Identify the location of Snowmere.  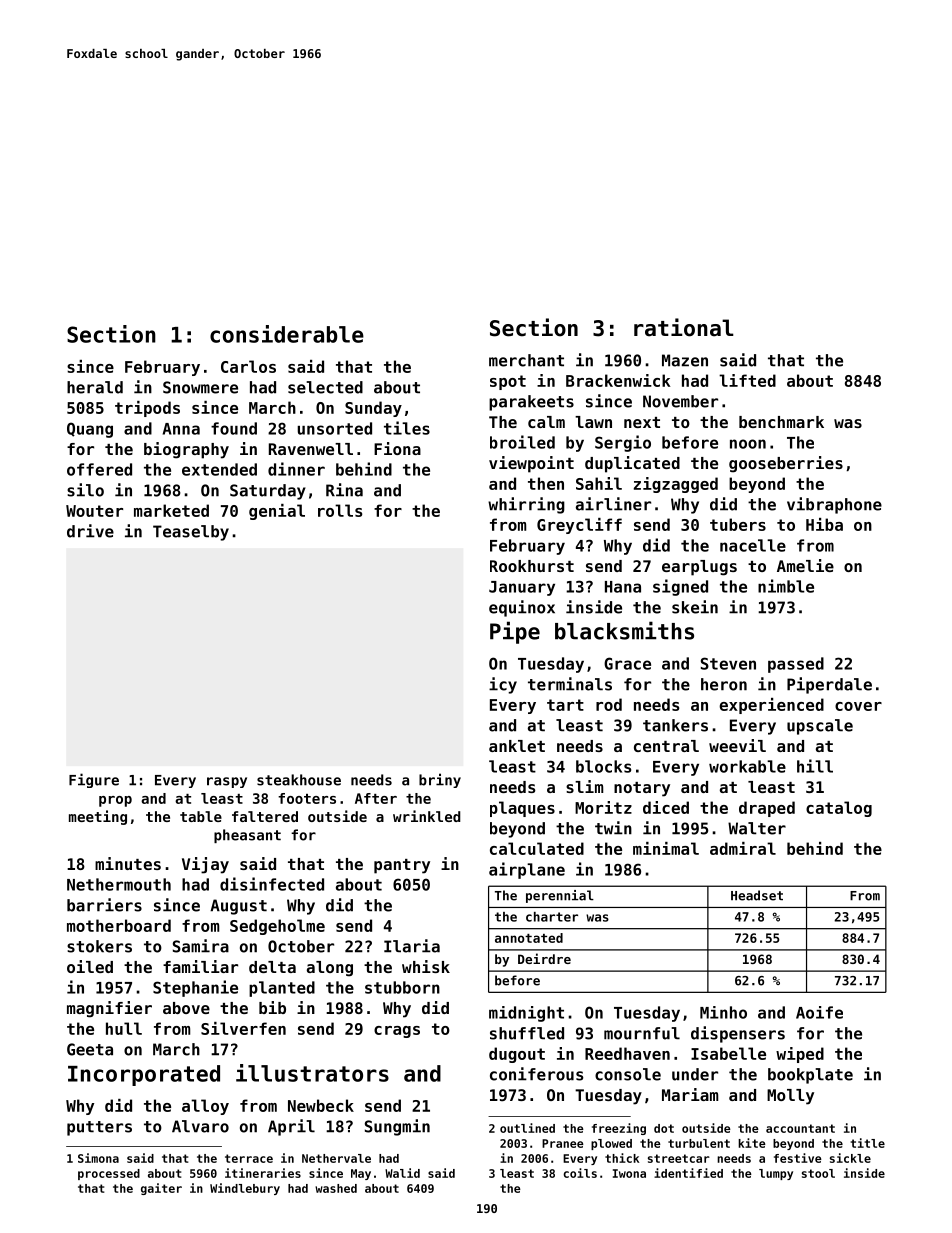
(200, 387).
